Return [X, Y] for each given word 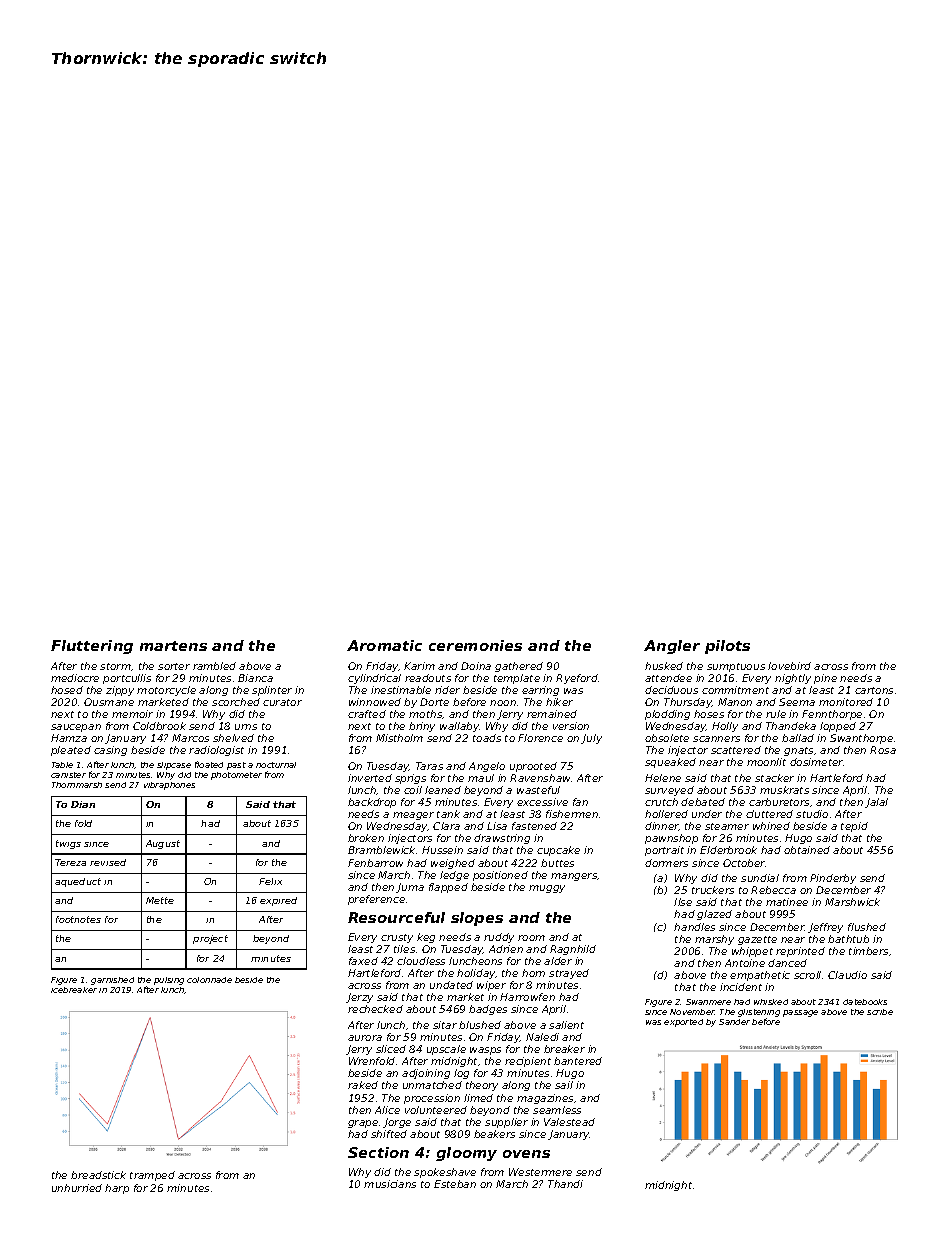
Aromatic [384, 645]
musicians [390, 1184]
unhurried [77, 1188]
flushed [867, 927]
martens [173, 646]
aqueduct [78, 882]
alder [558, 961]
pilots [727, 647]
